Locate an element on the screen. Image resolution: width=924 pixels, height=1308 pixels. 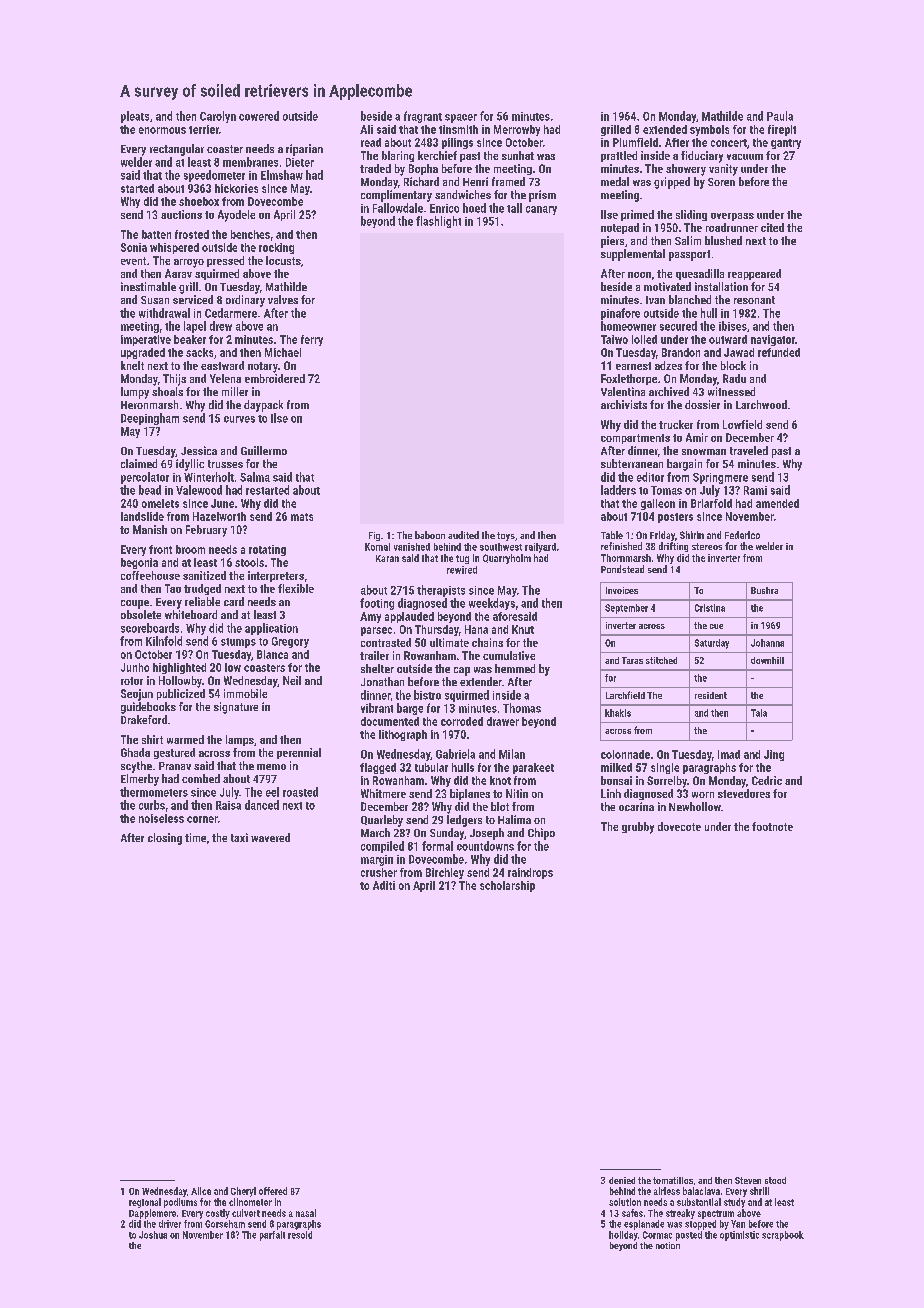
denied is located at coordinates (622, 1180).
